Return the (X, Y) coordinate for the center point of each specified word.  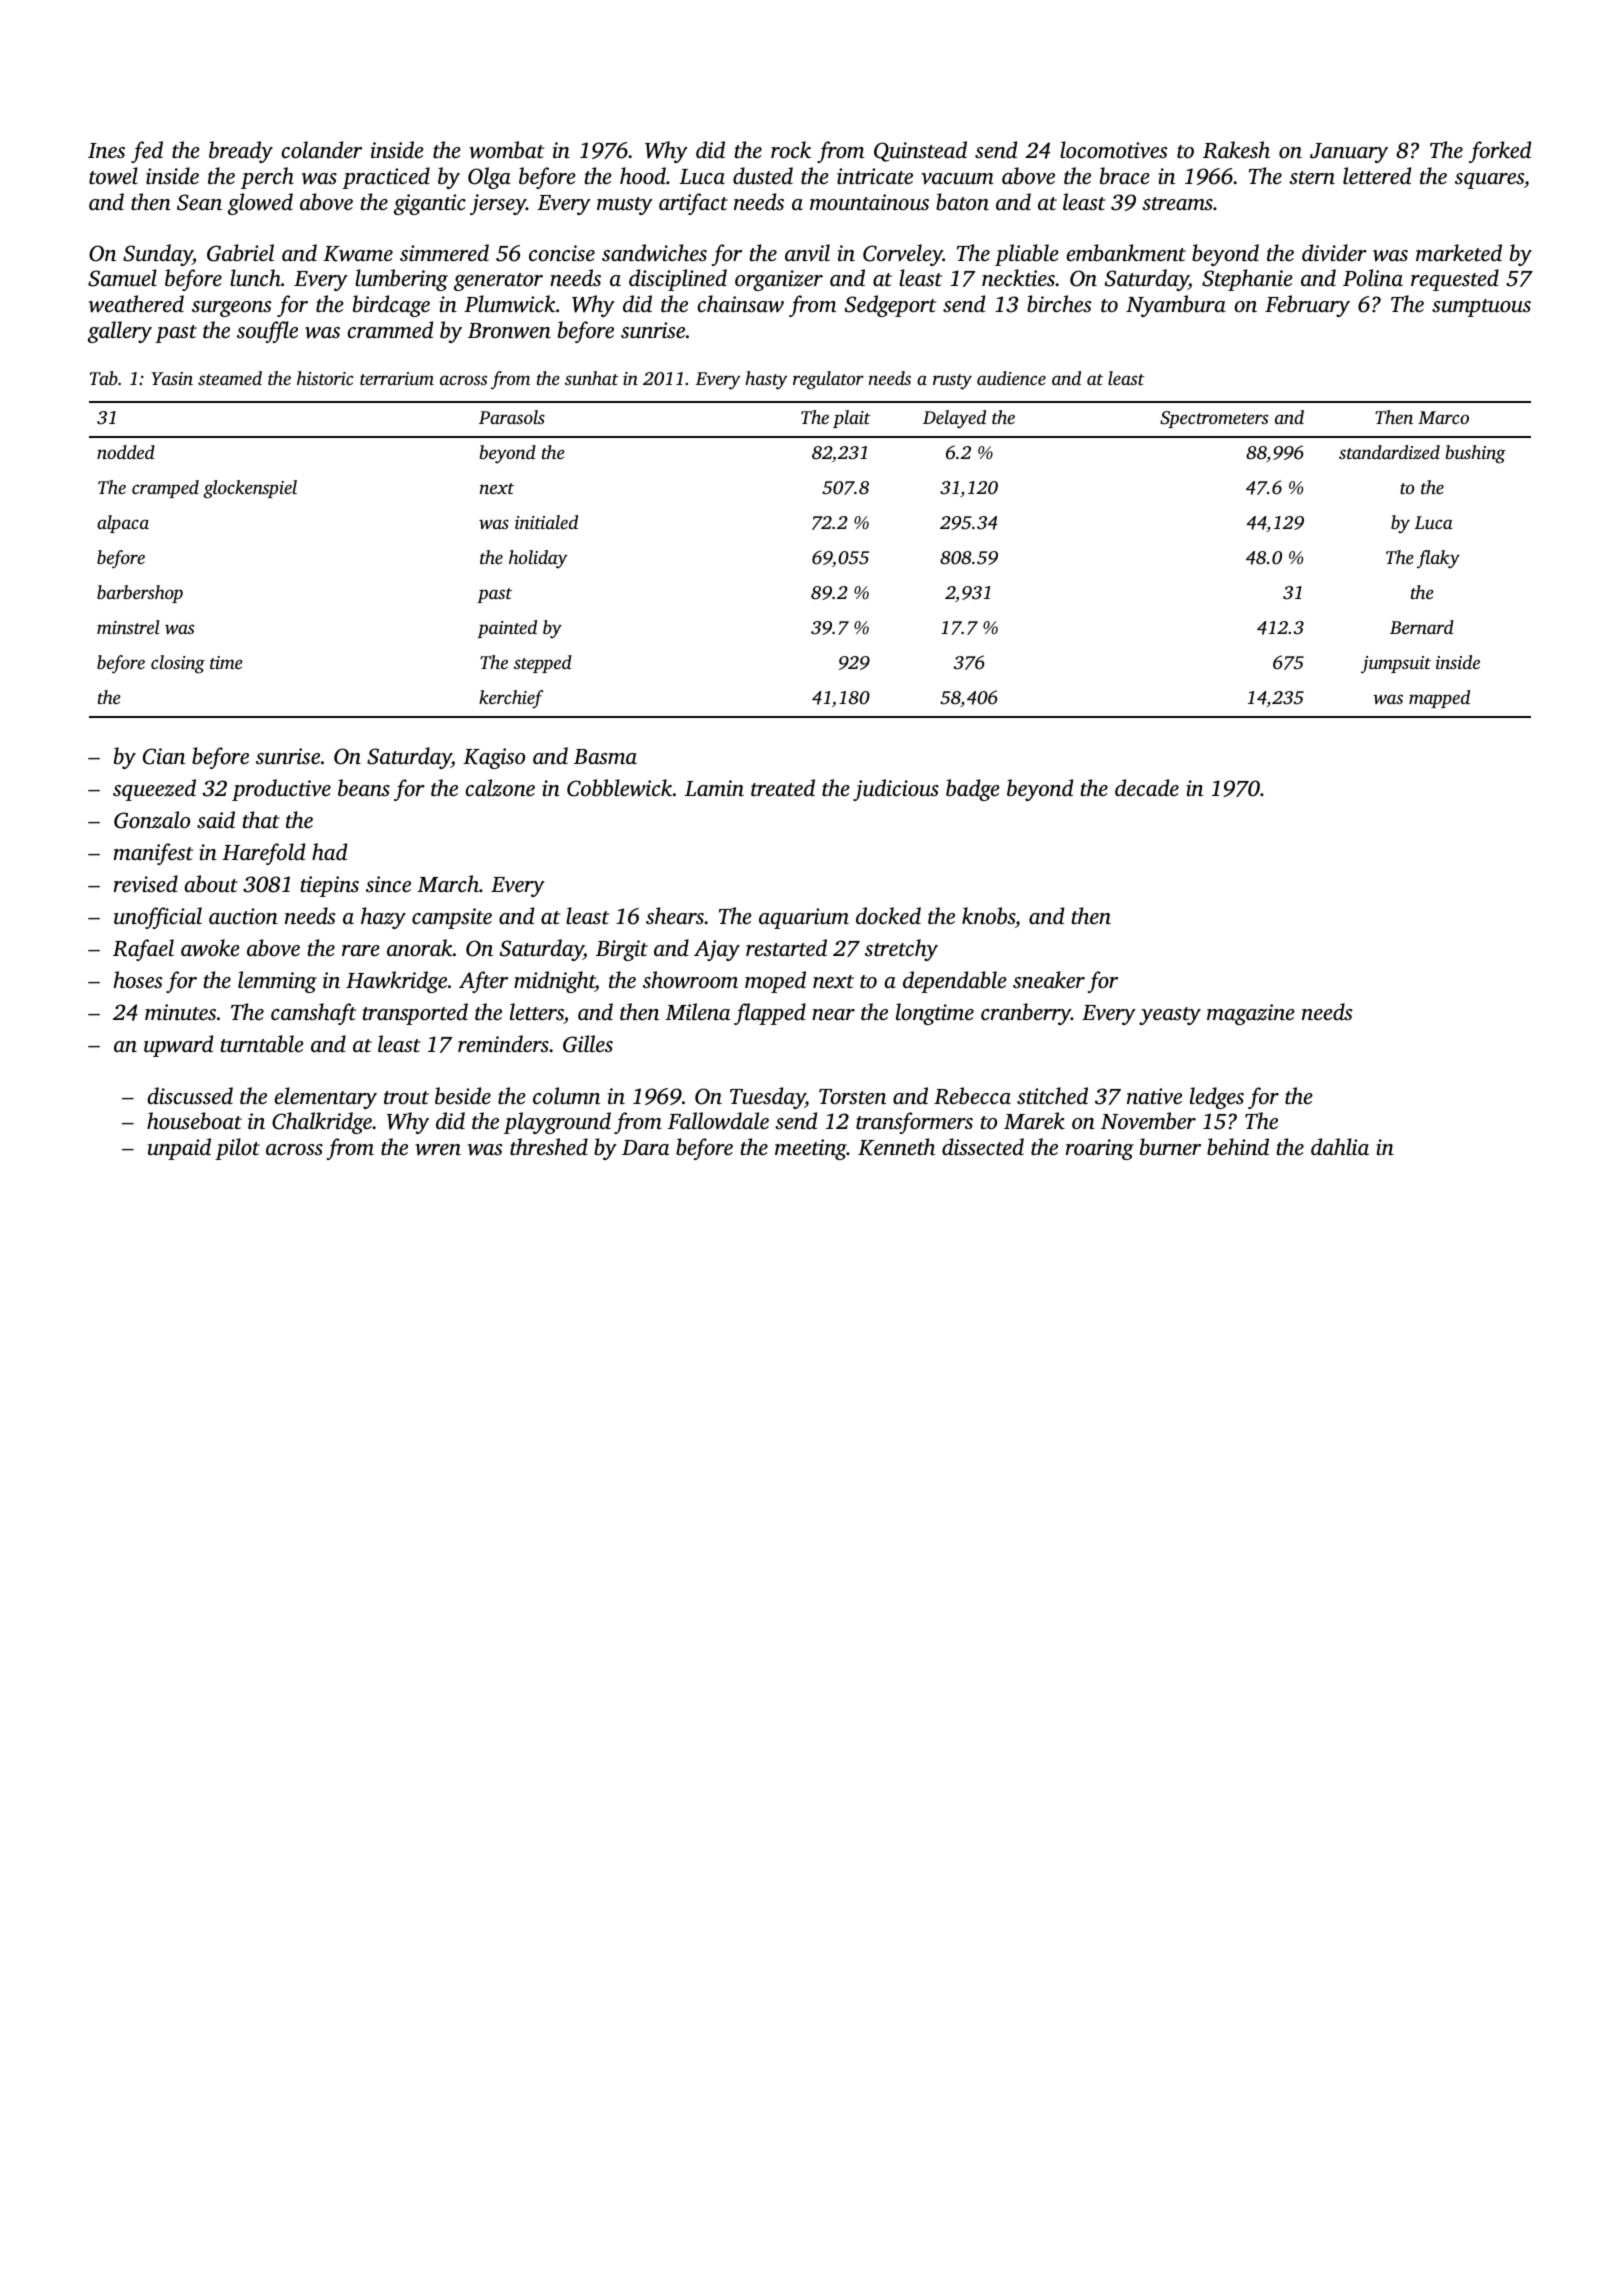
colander (322, 149)
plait (852, 419)
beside (463, 1095)
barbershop (140, 594)
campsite (452, 918)
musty (625, 206)
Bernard (1422, 627)
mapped (1439, 699)
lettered (1377, 175)
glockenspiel (250, 489)
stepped (543, 664)
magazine (1251, 1014)
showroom (690, 980)
